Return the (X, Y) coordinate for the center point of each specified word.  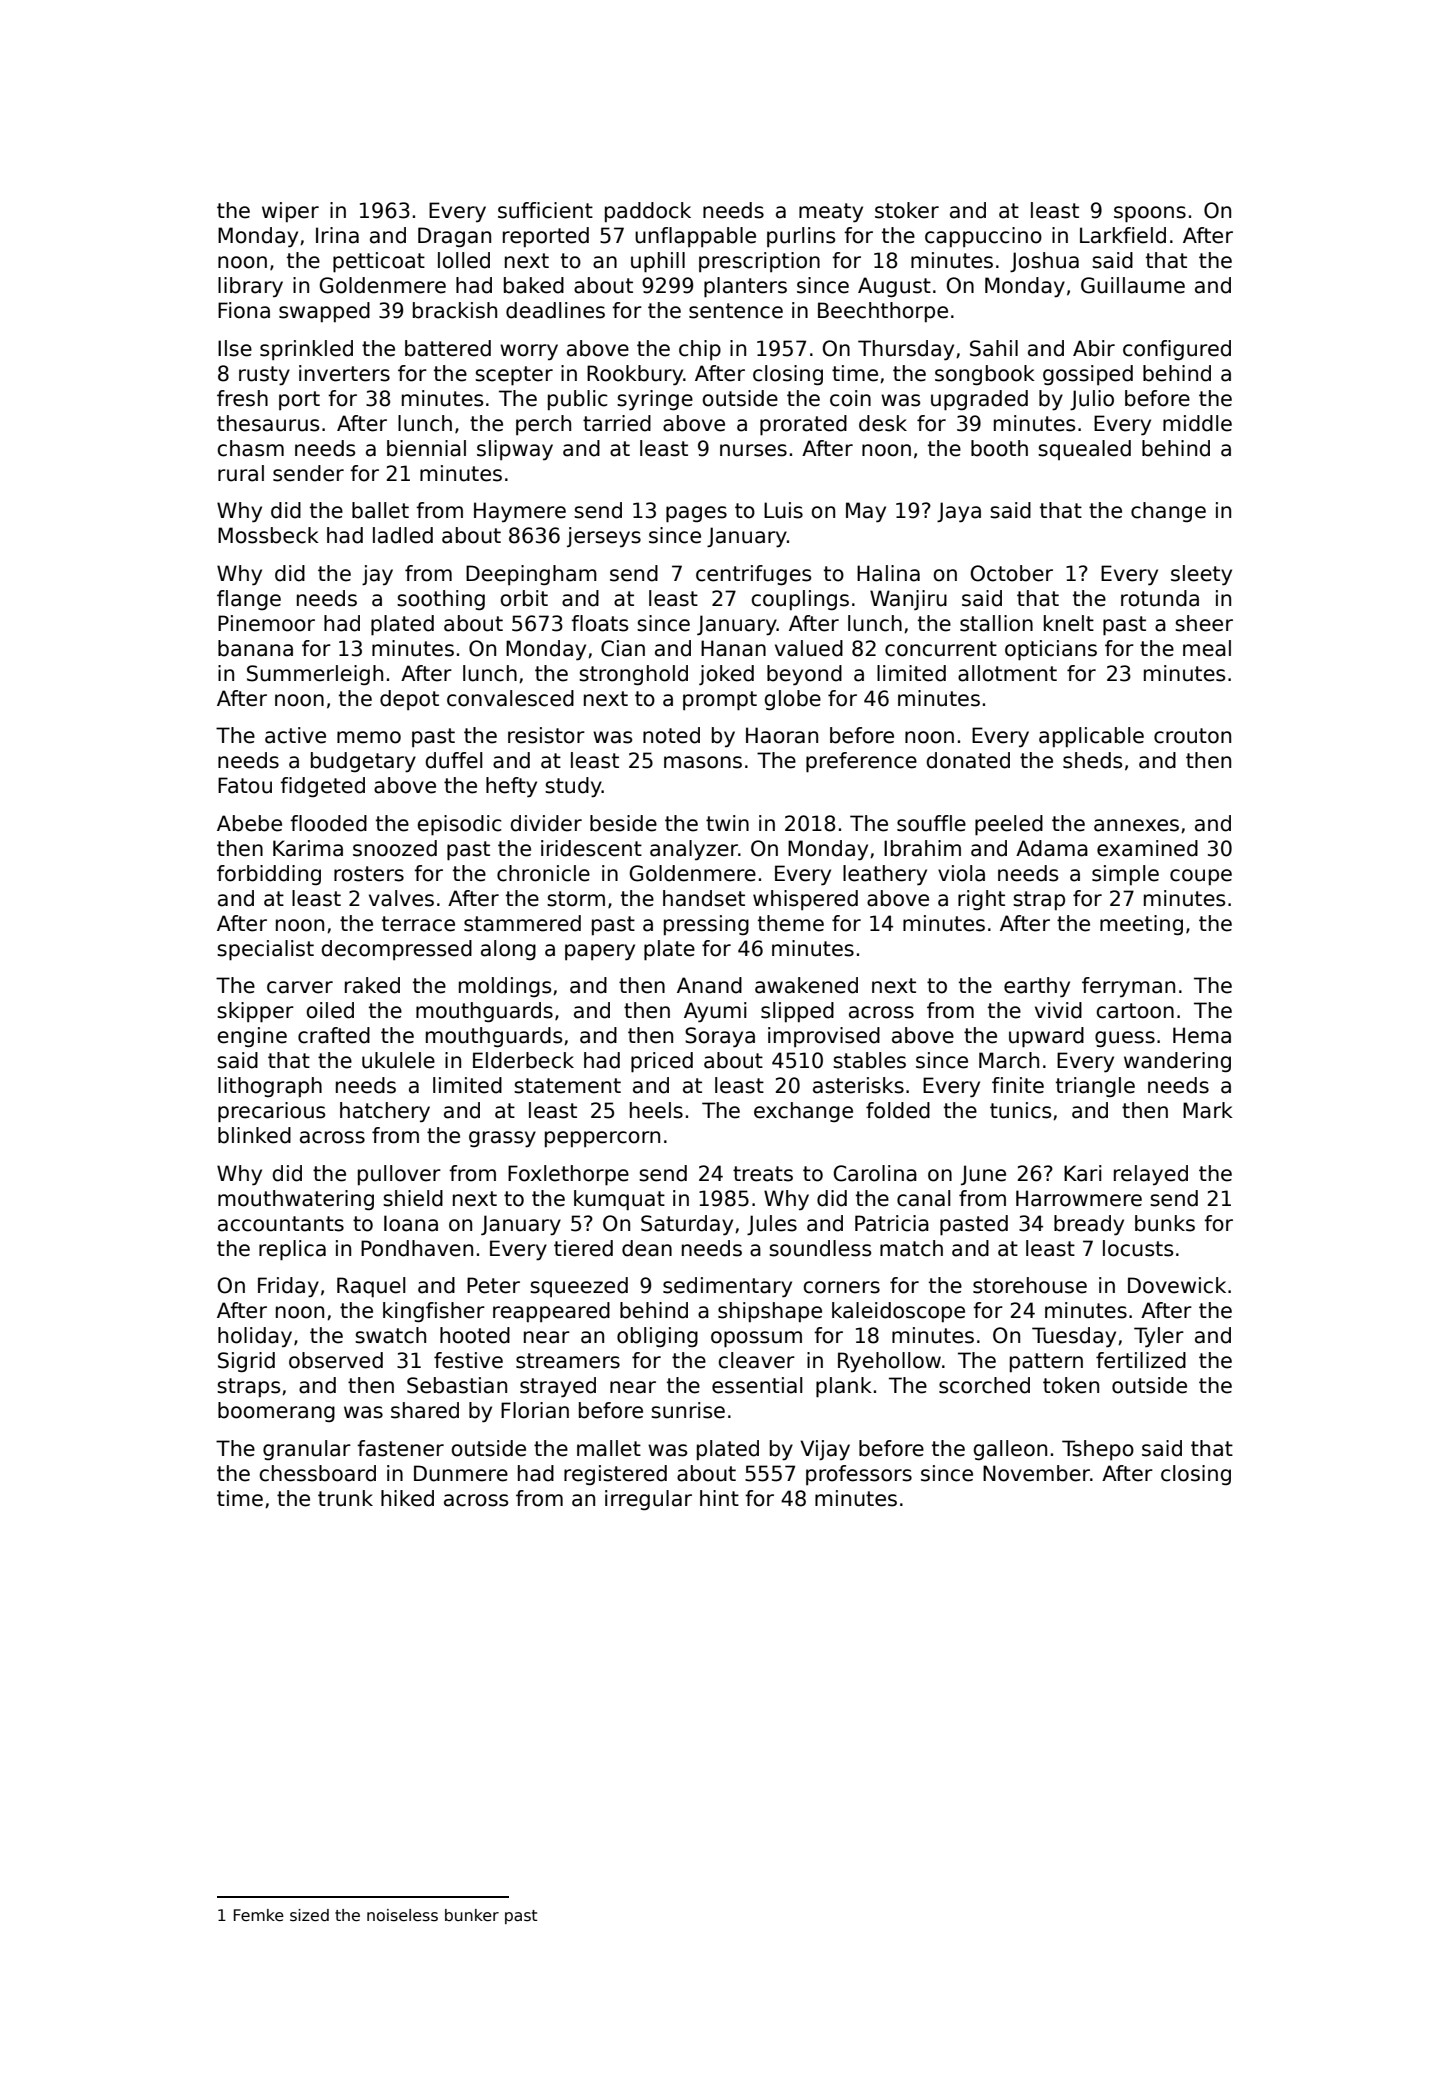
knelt (1069, 623)
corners (841, 1287)
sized (309, 1915)
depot (409, 700)
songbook (985, 375)
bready (1089, 1225)
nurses (753, 450)
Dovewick (1177, 1285)
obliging (657, 1337)
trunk (345, 1498)
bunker (472, 1915)
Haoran (782, 735)
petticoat (379, 262)
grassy (502, 1139)
